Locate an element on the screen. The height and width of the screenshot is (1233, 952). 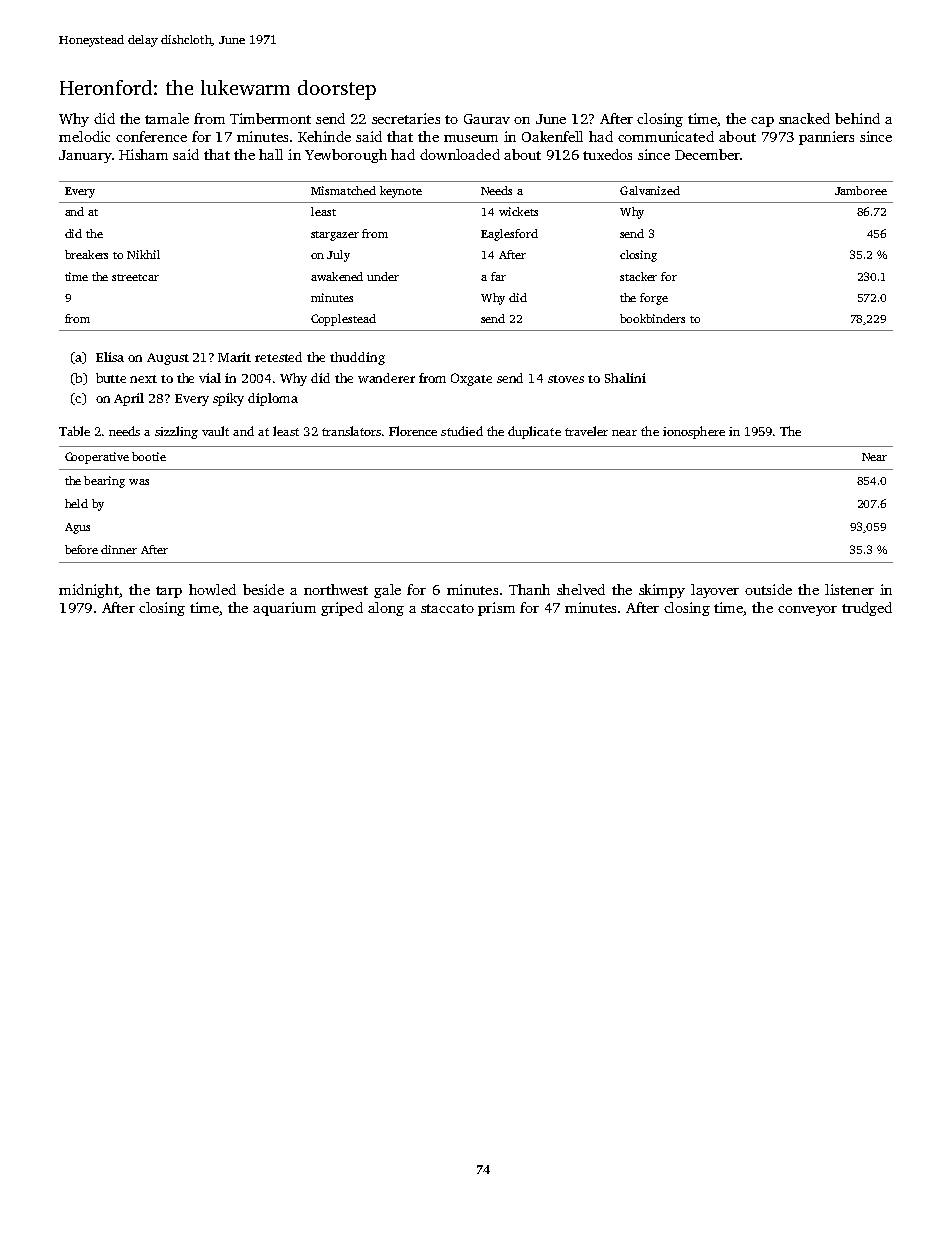
prism is located at coordinates (496, 609).
